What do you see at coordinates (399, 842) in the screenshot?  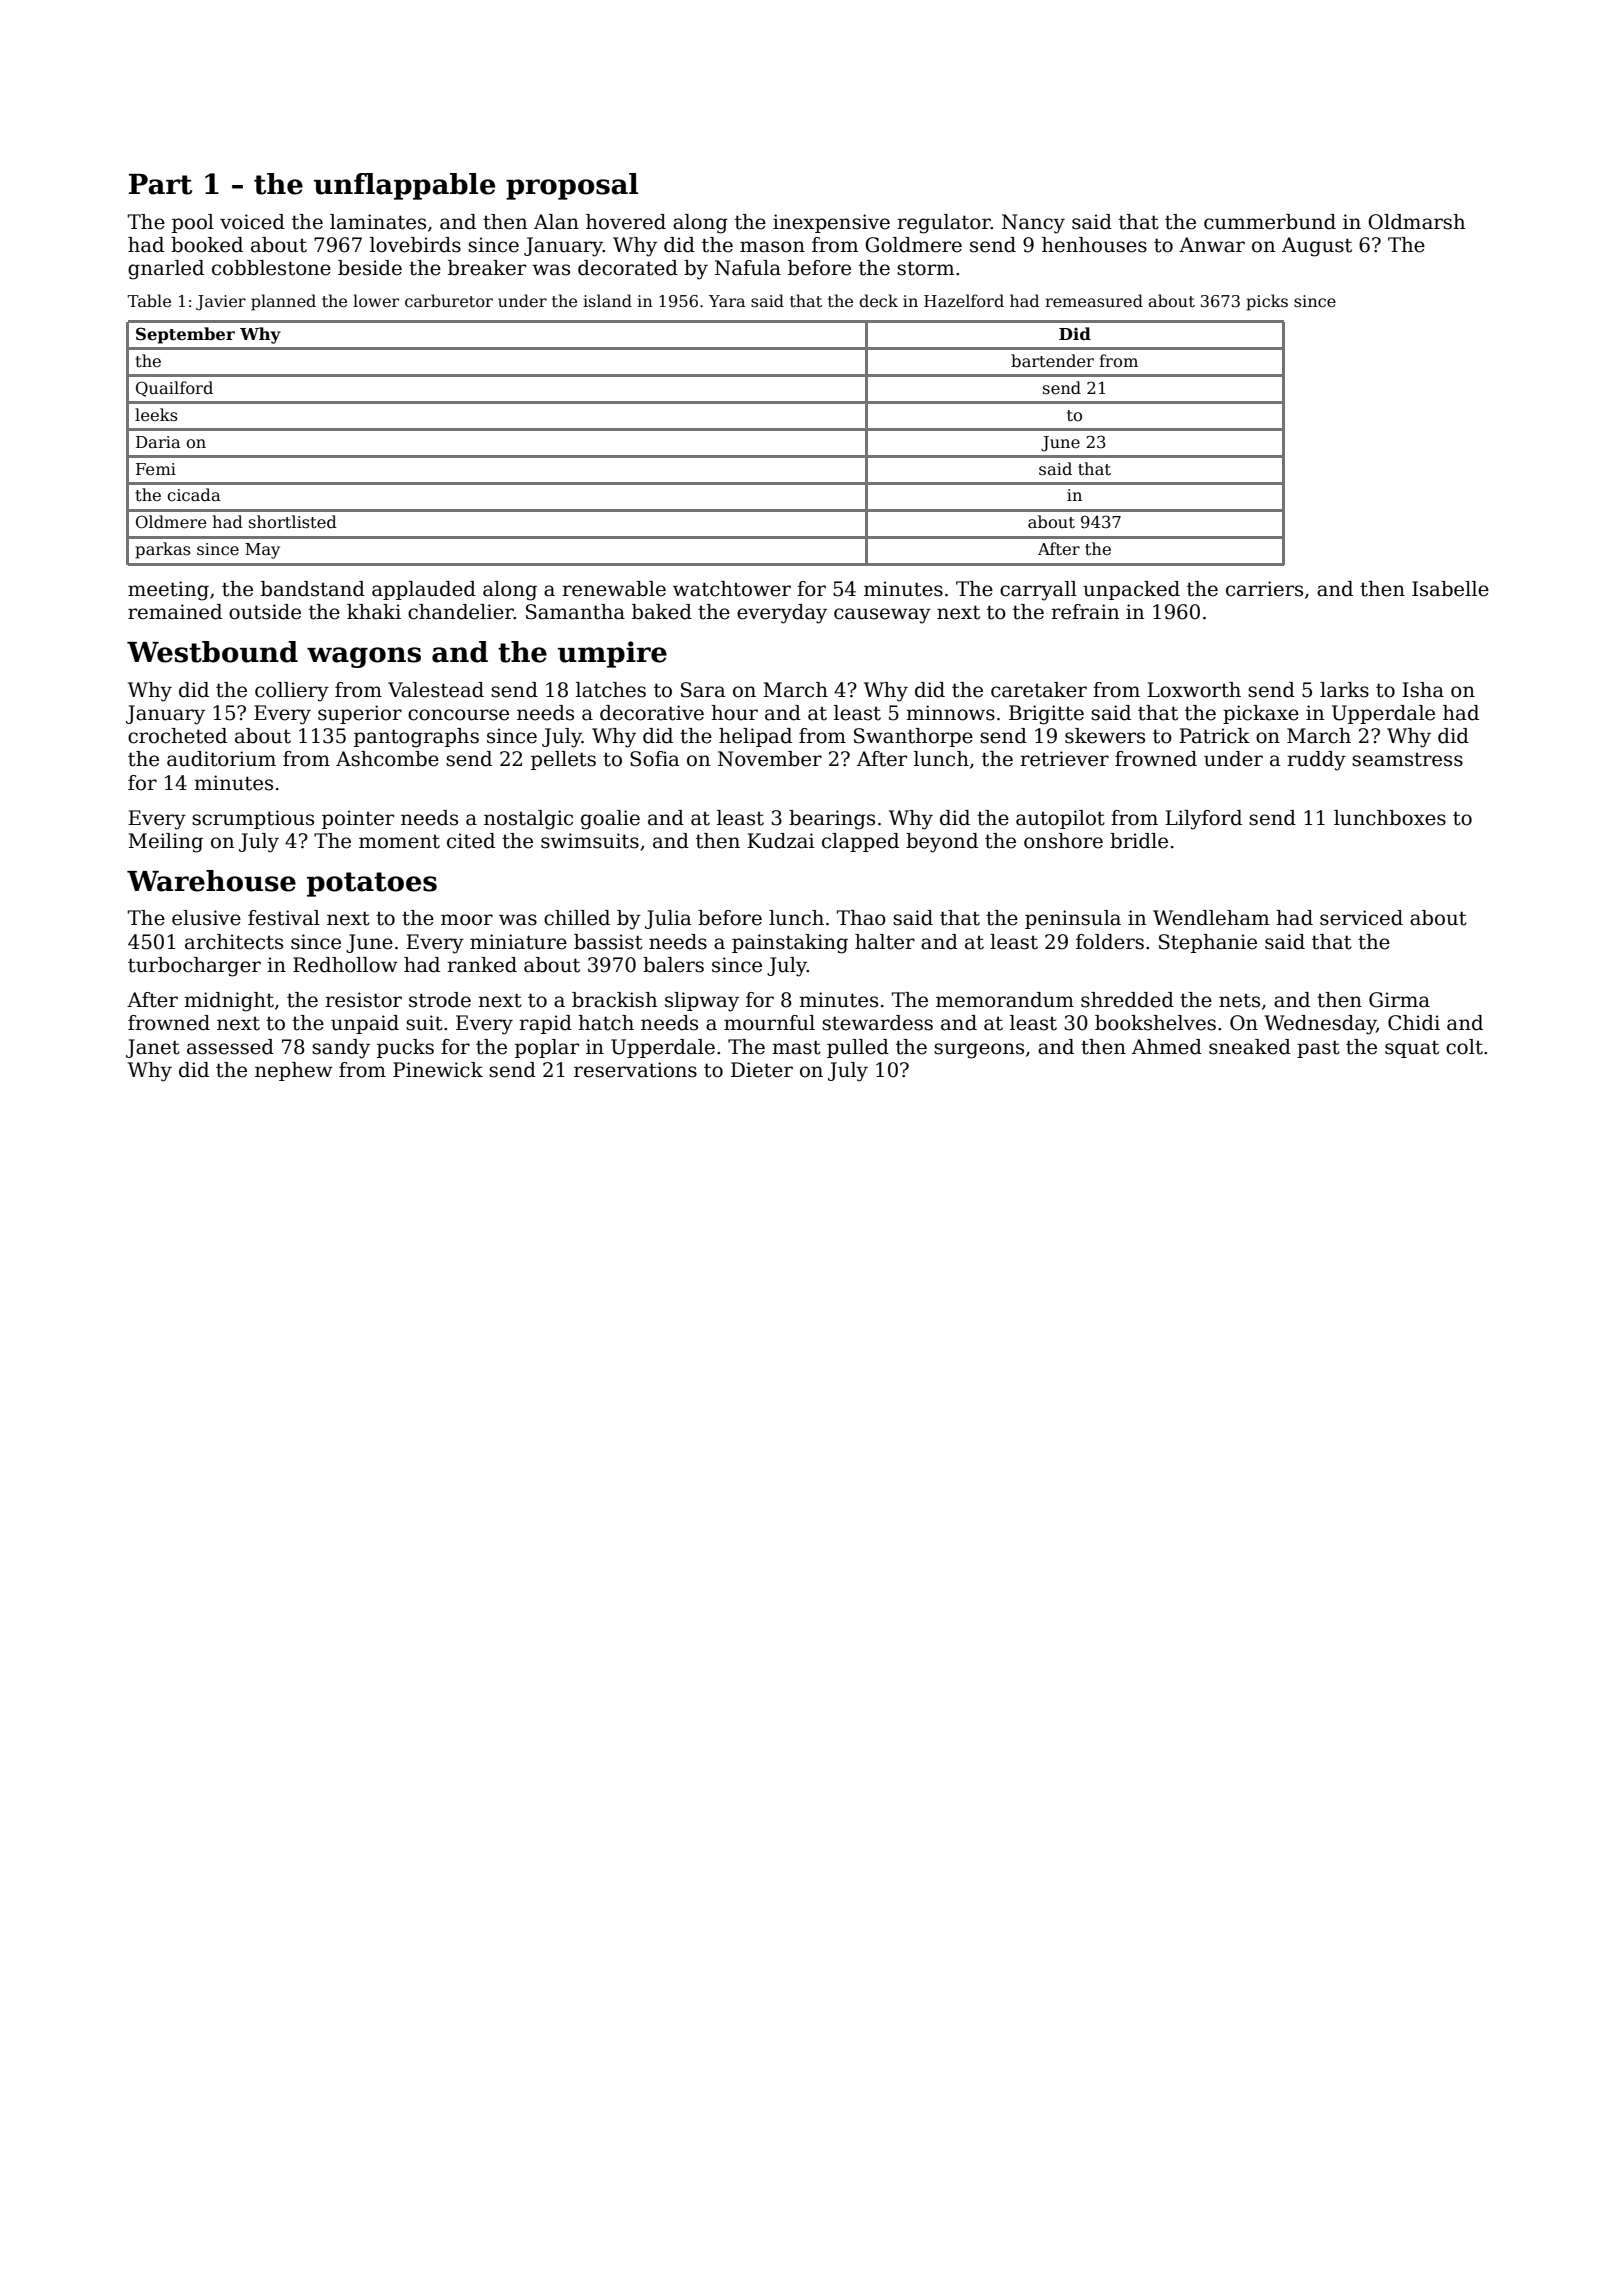 I see `moment` at bounding box center [399, 842].
